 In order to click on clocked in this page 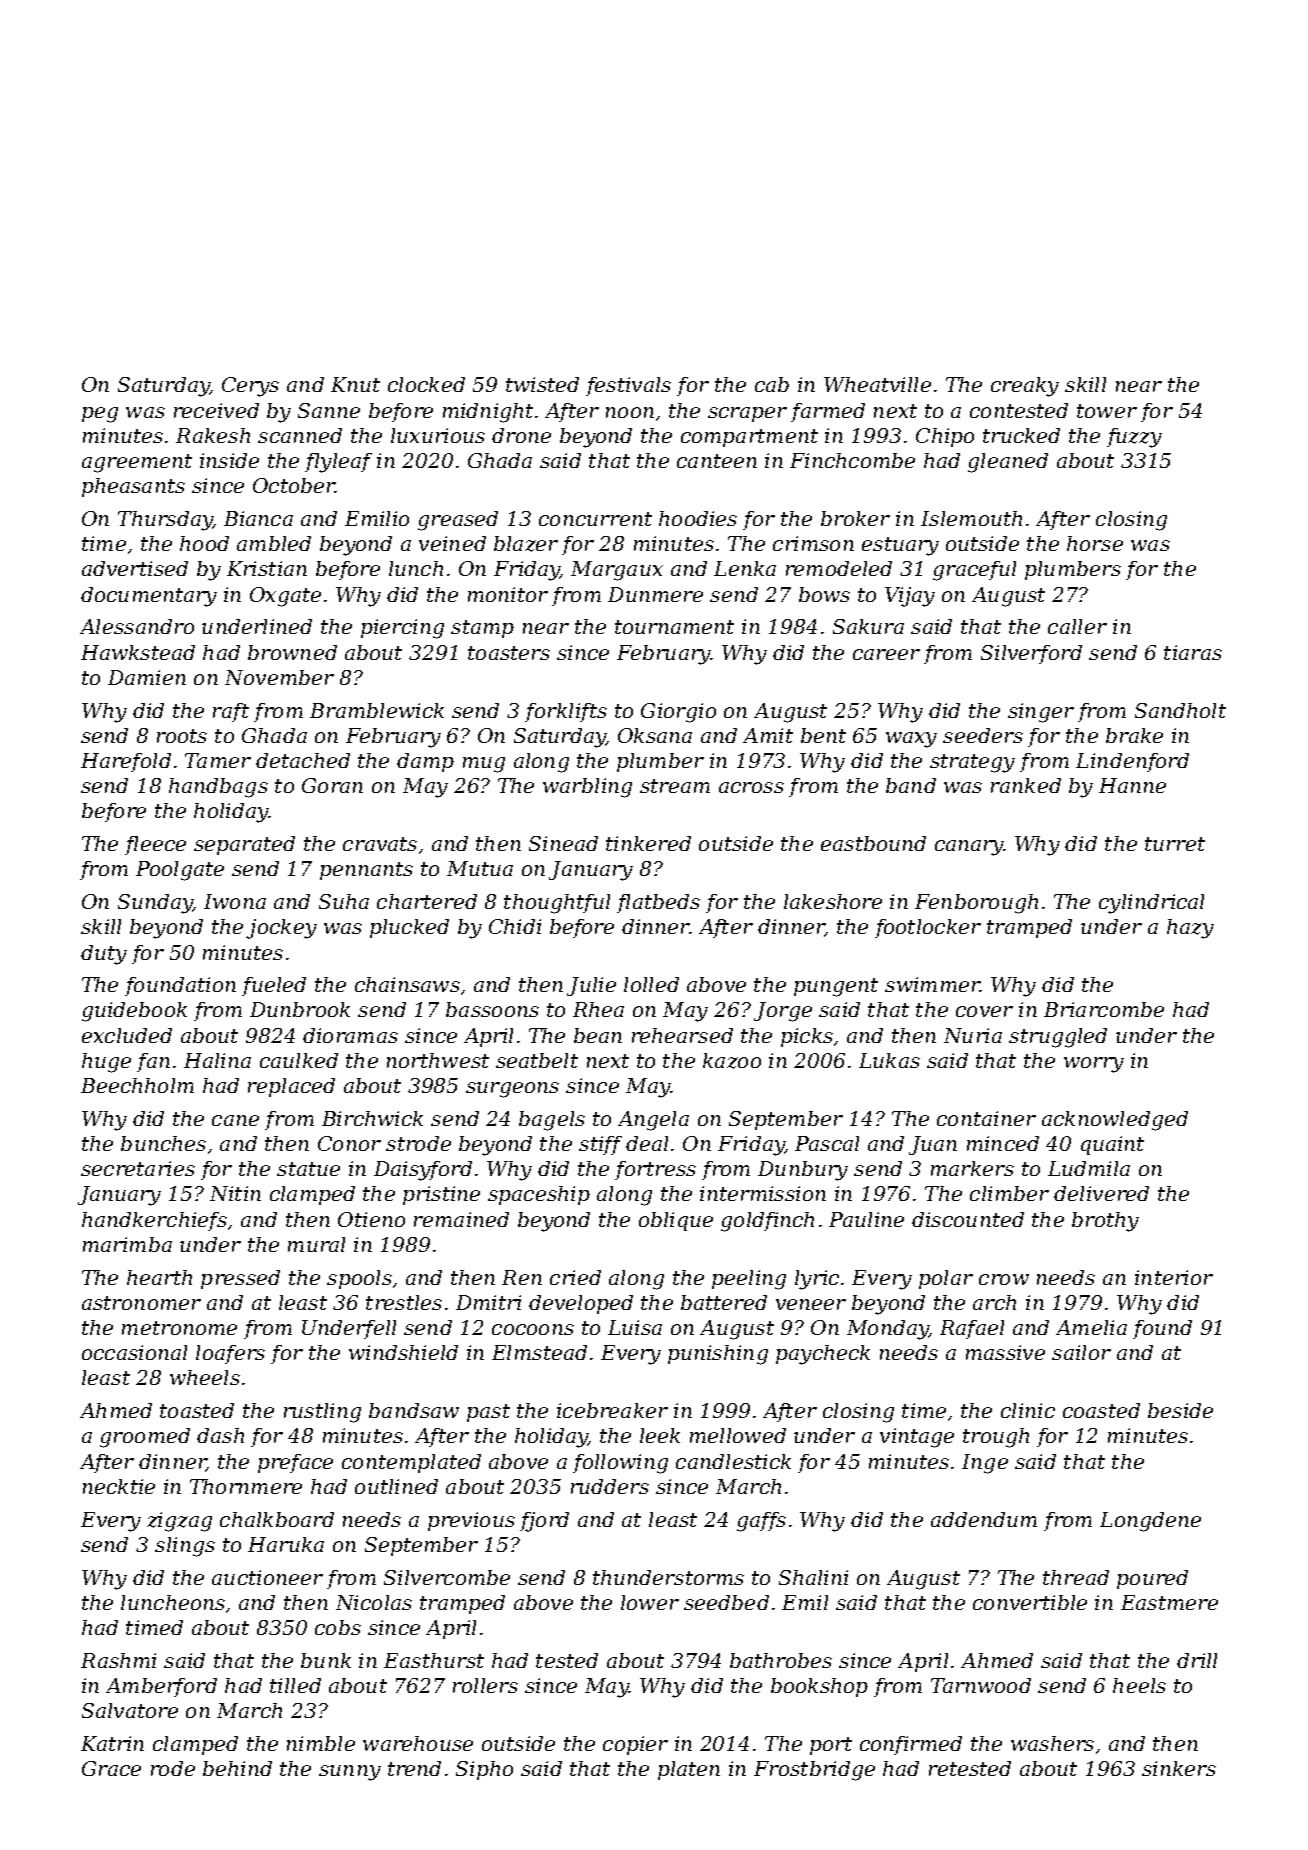, I will do `click(426, 384)`.
